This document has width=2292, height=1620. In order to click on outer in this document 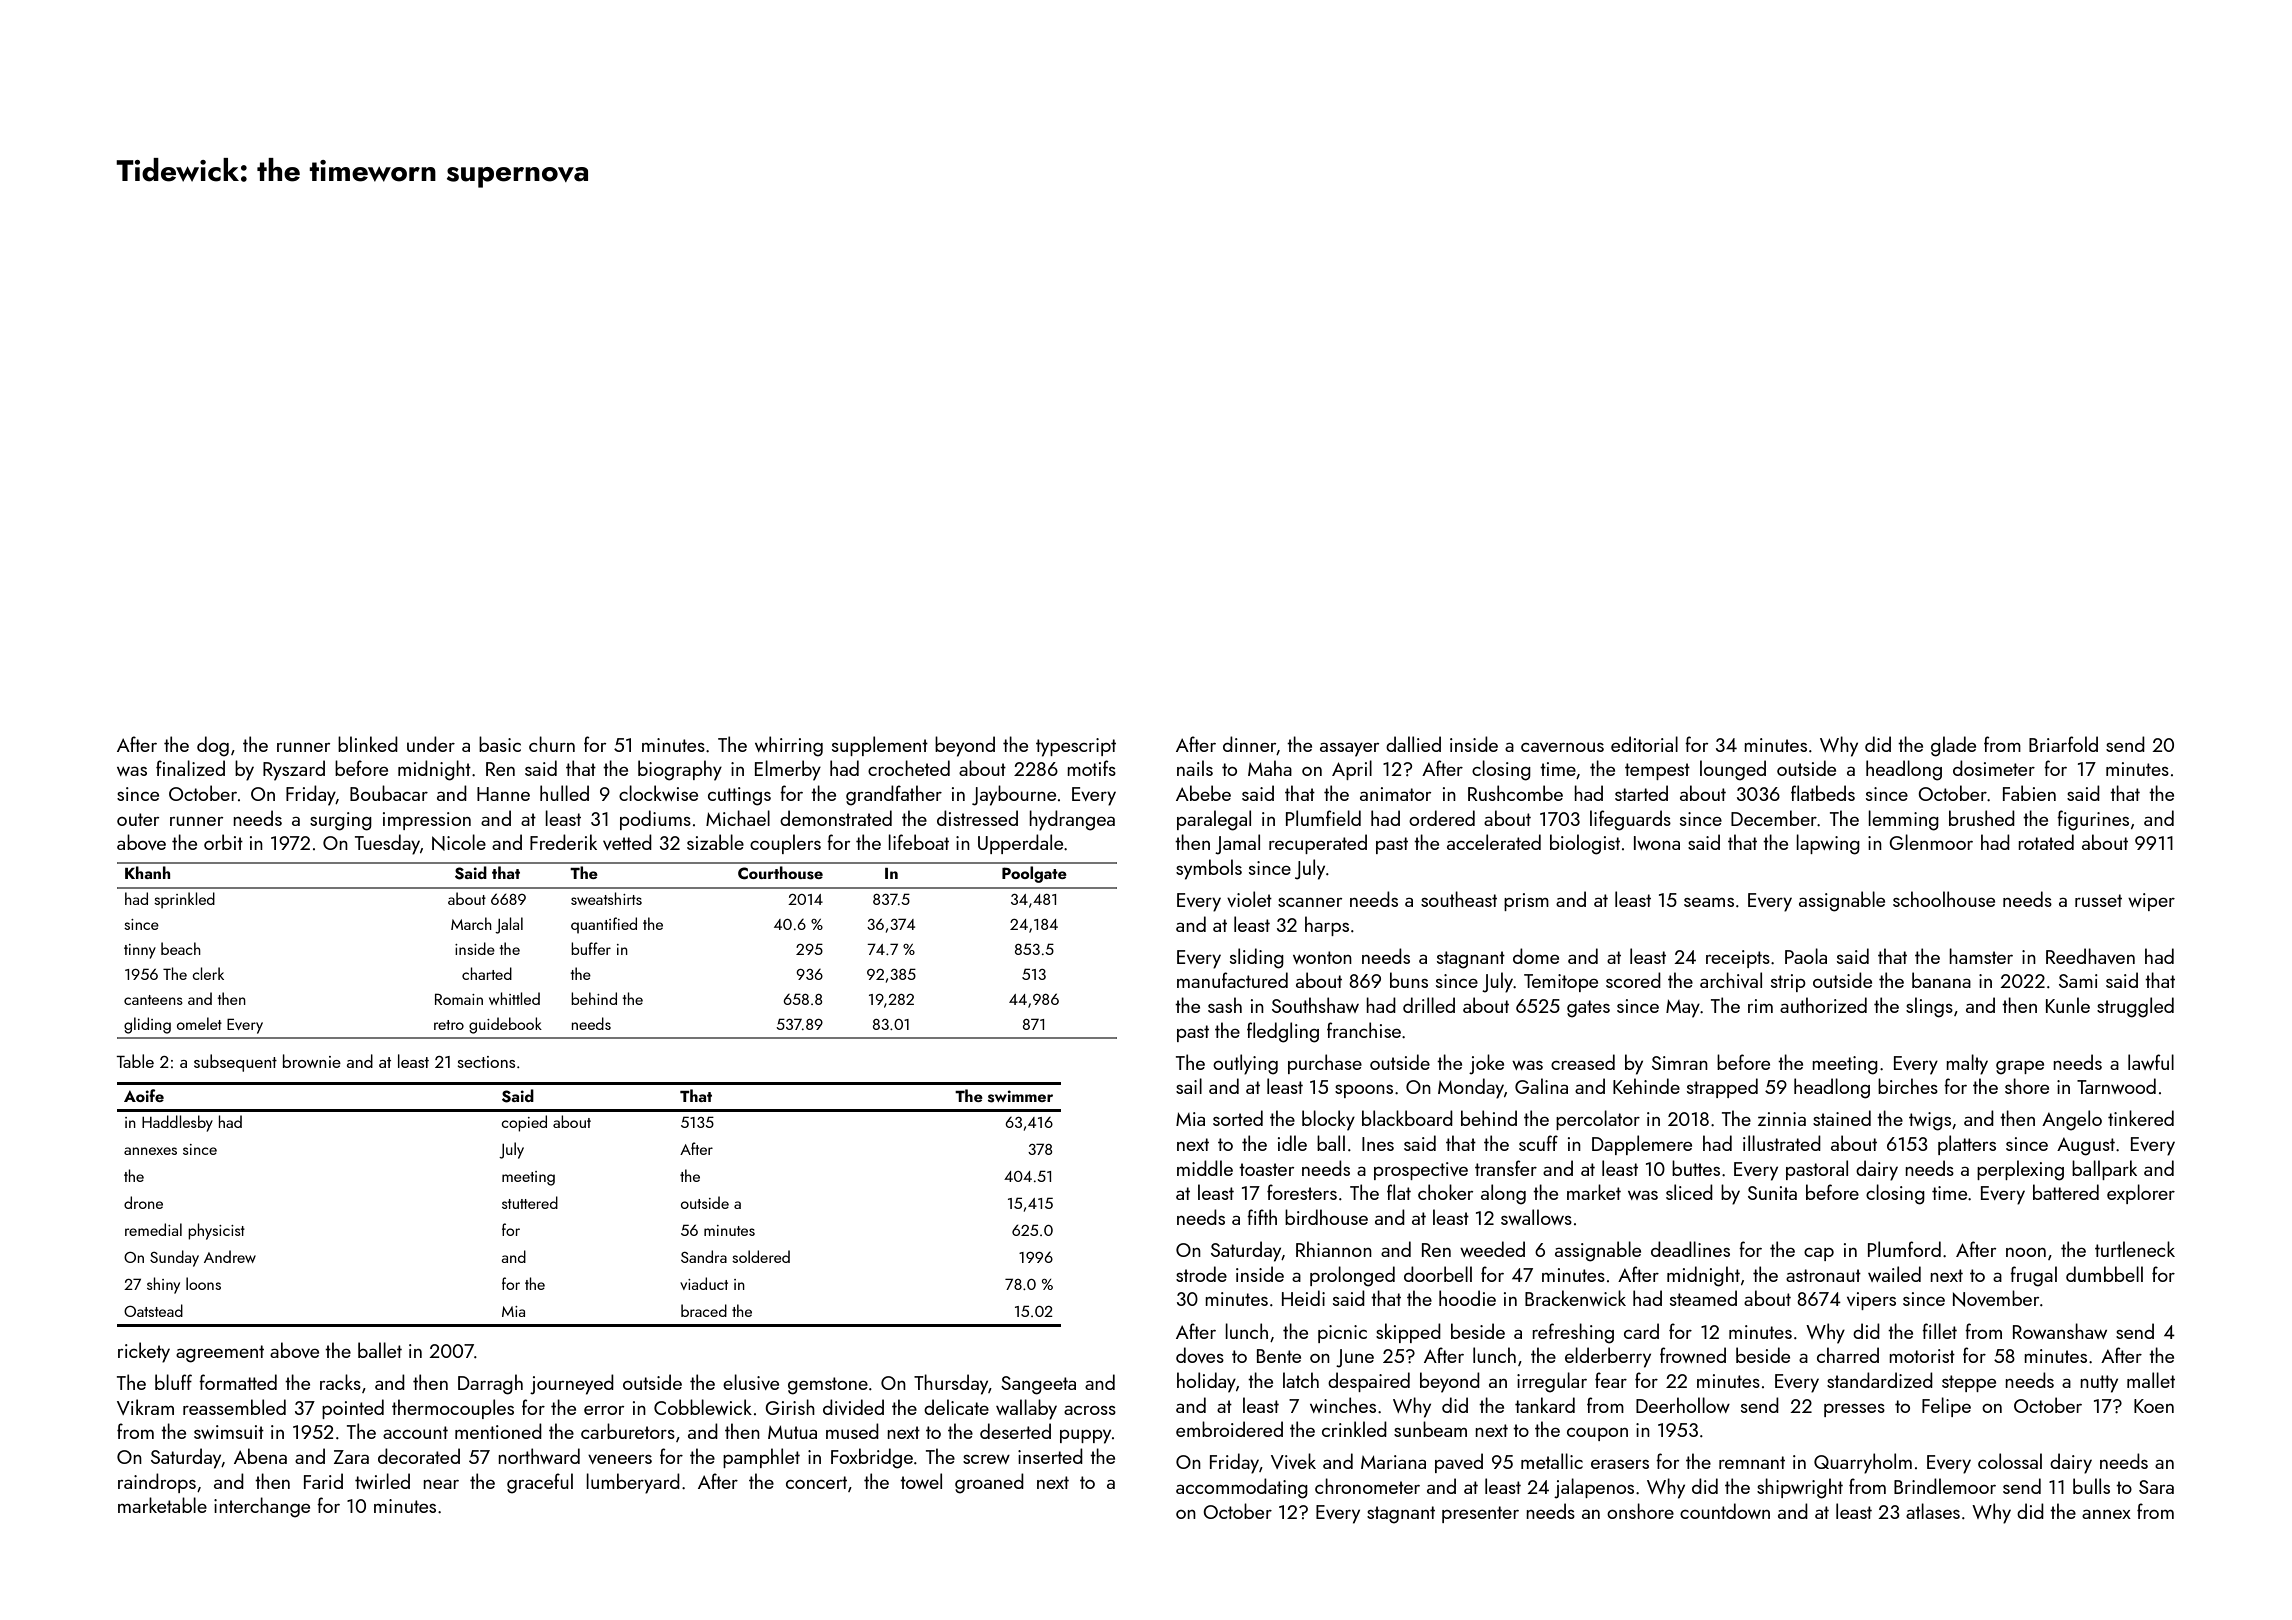, I will do `click(138, 819)`.
